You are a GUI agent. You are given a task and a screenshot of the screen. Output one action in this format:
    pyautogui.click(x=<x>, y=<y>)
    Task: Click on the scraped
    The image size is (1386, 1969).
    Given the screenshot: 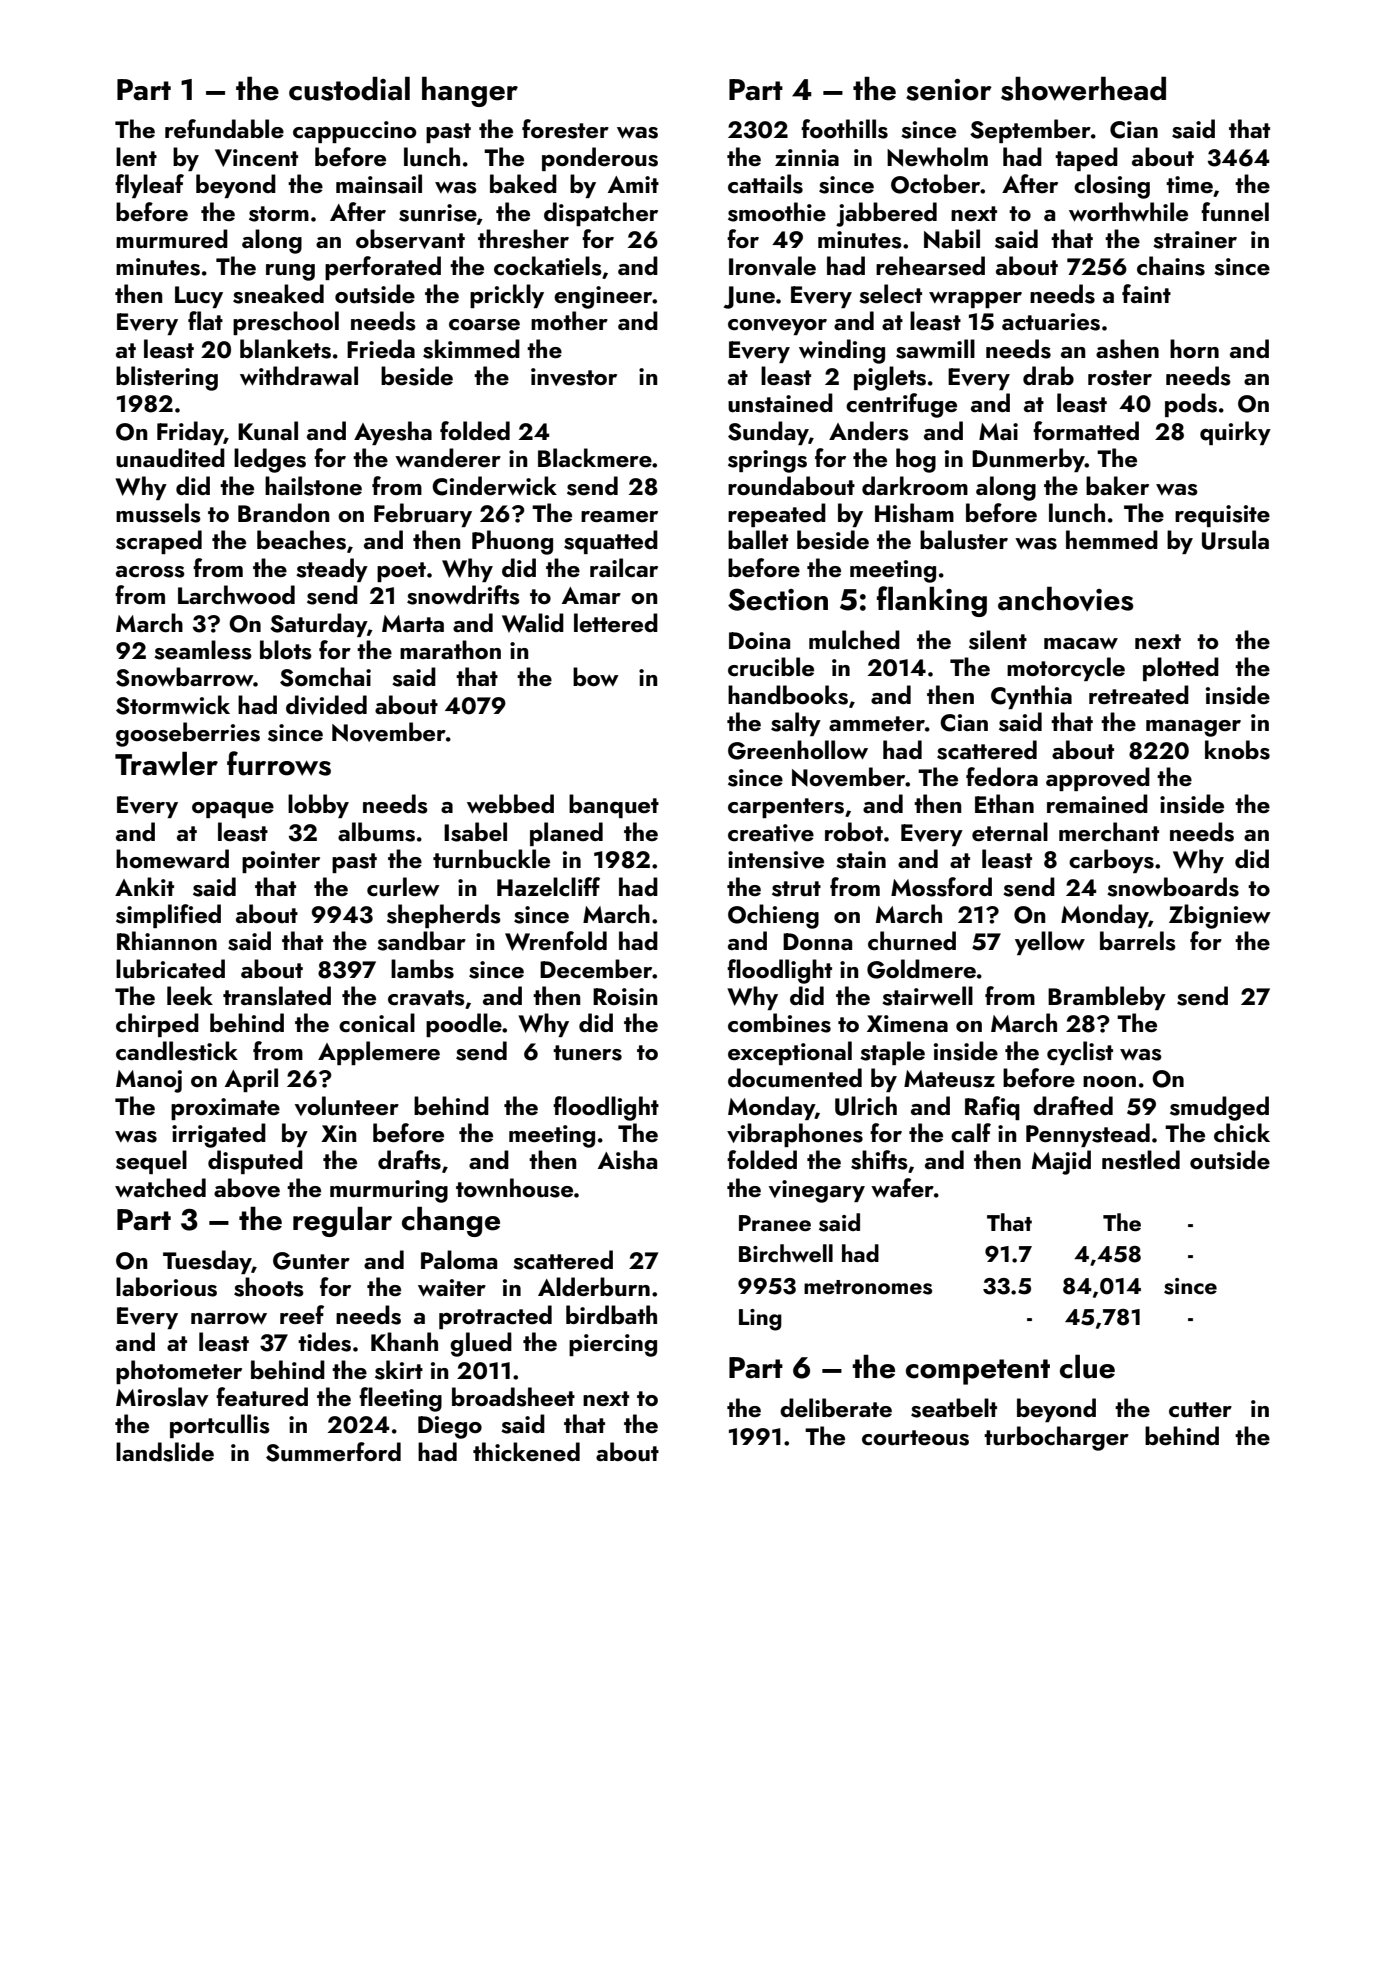 What is the action you would take?
    pyautogui.click(x=159, y=542)
